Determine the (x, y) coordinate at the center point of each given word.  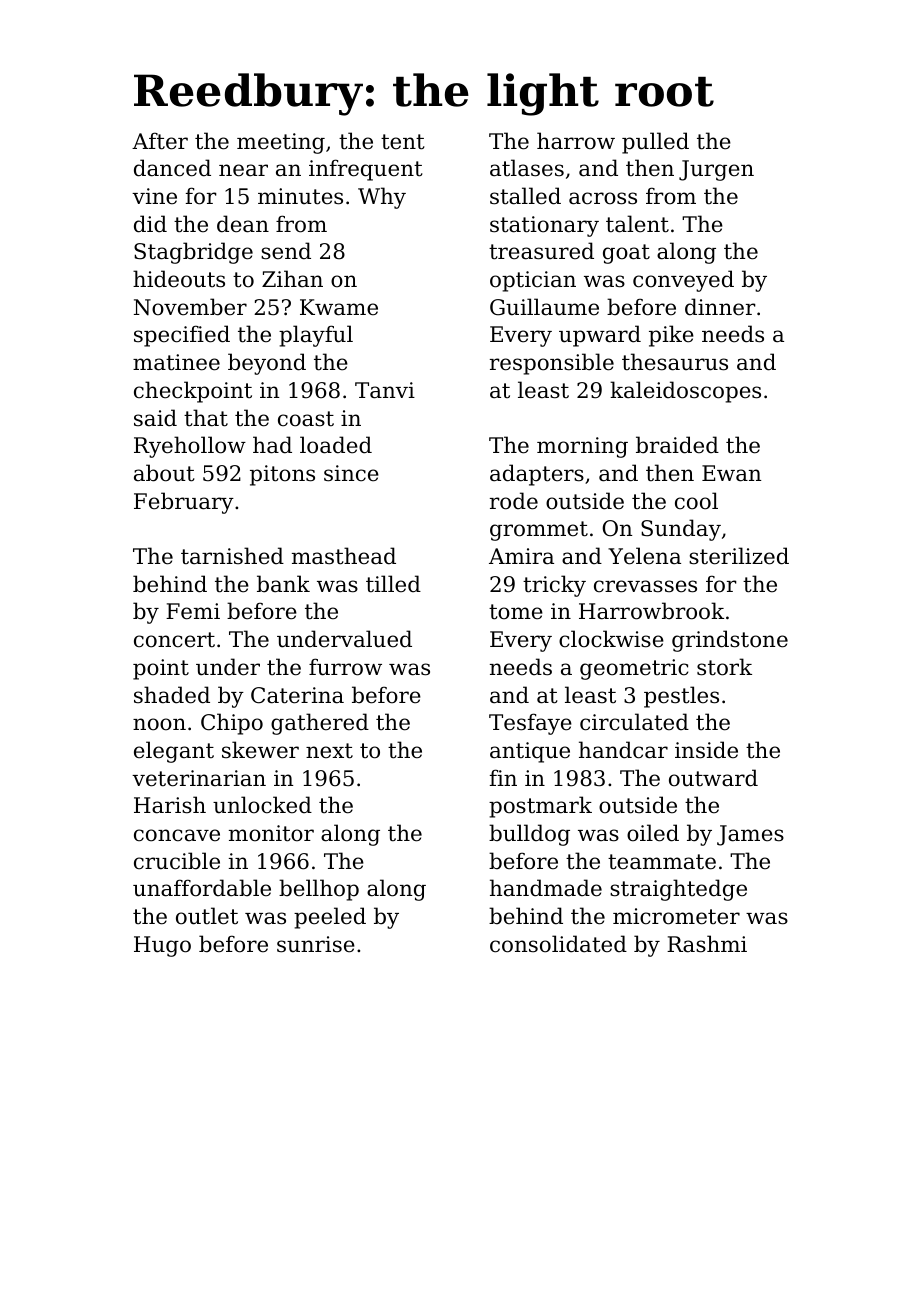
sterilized (739, 556)
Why (382, 198)
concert (174, 640)
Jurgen (716, 170)
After (160, 141)
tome (516, 612)
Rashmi (707, 944)
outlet (207, 916)
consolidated (558, 944)
